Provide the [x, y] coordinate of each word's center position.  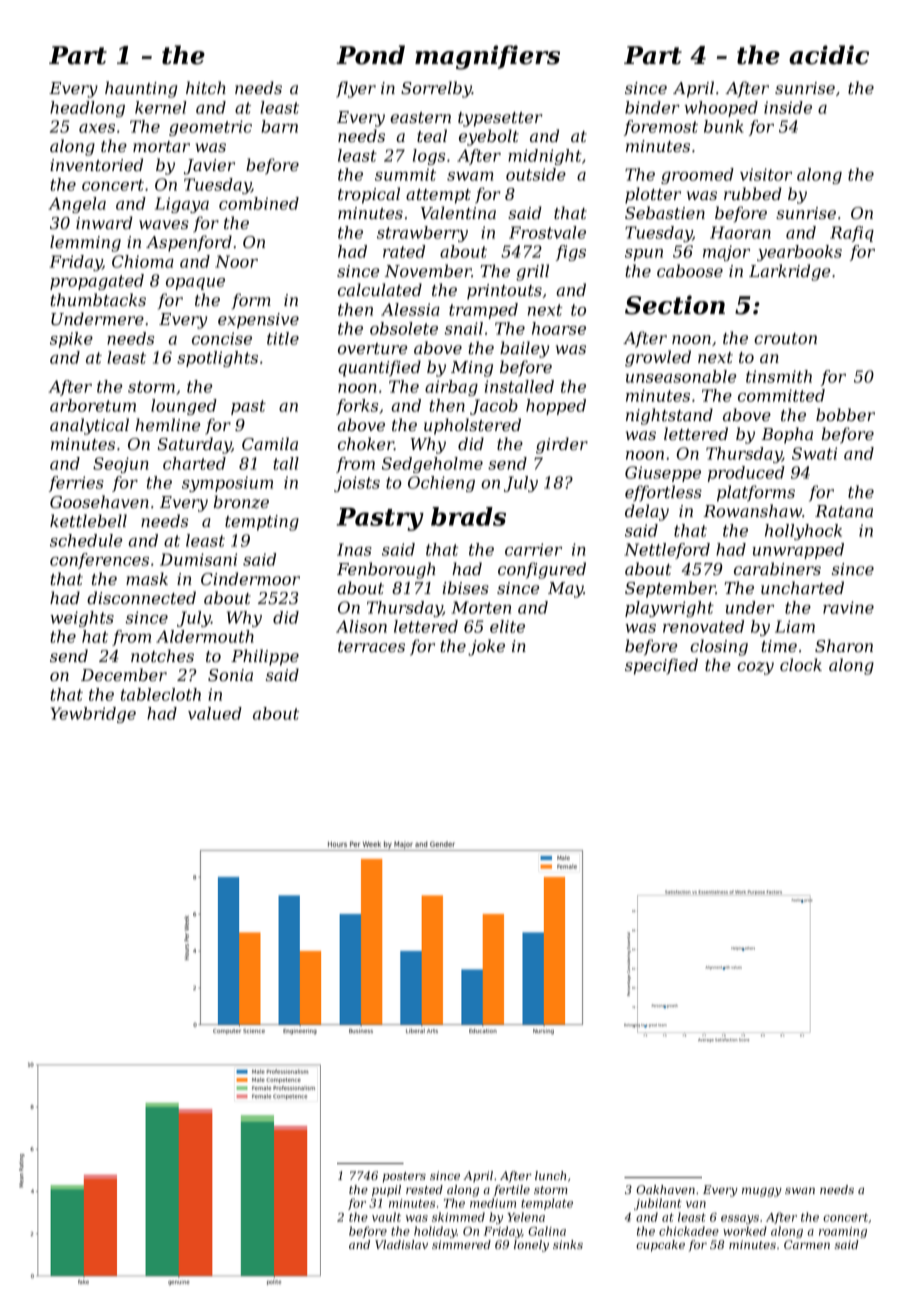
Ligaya [182, 205]
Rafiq [852, 234]
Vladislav [401, 1244]
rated [404, 251]
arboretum [93, 405]
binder [652, 107]
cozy [755, 668]
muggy [762, 1192]
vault [386, 1217]
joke [486, 647]
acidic [829, 55]
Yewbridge [93, 715]
